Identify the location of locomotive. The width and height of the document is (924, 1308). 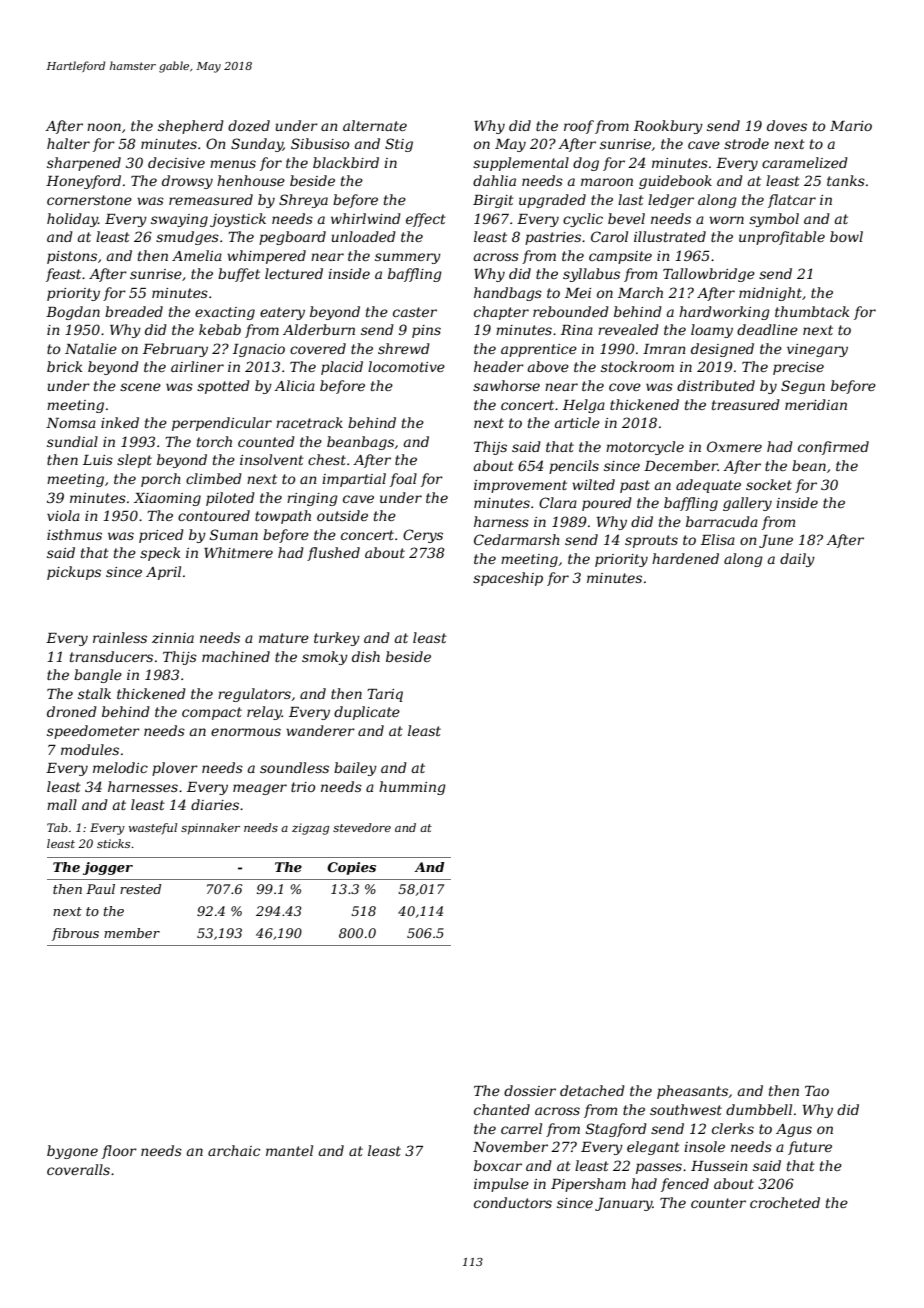
(406, 366).
